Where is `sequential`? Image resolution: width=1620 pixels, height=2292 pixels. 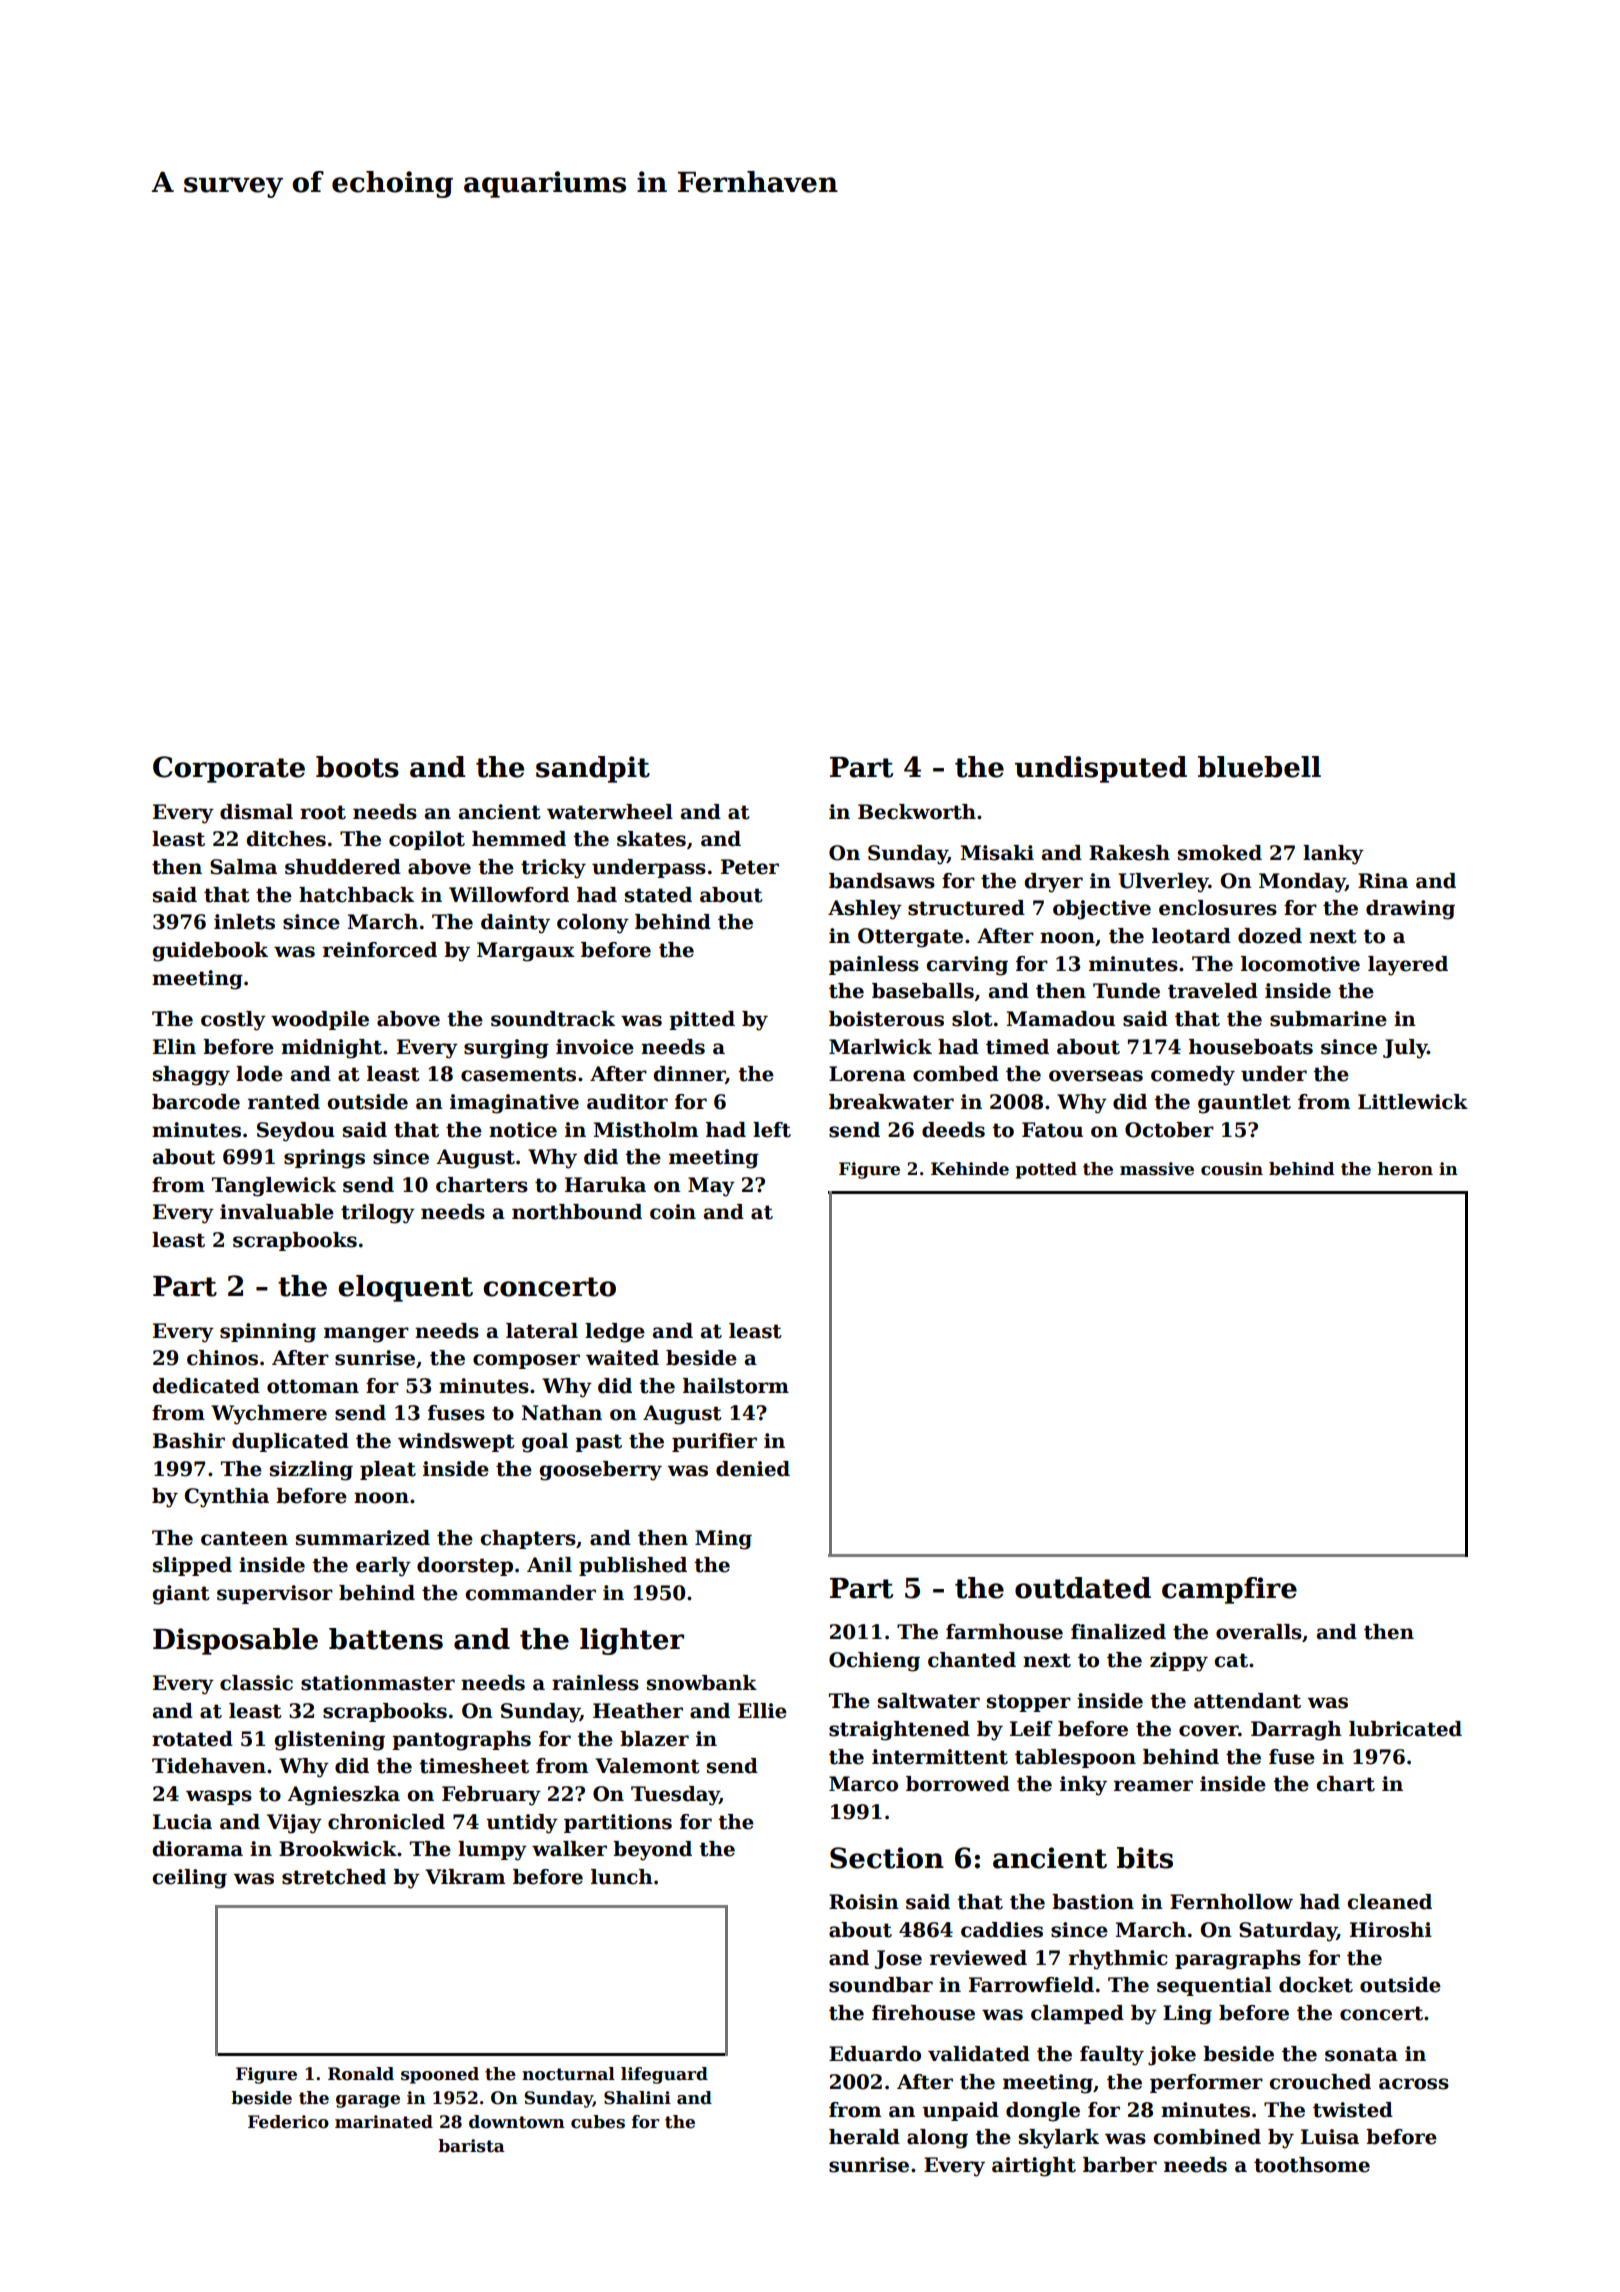
sequential is located at coordinates (1214, 1986).
